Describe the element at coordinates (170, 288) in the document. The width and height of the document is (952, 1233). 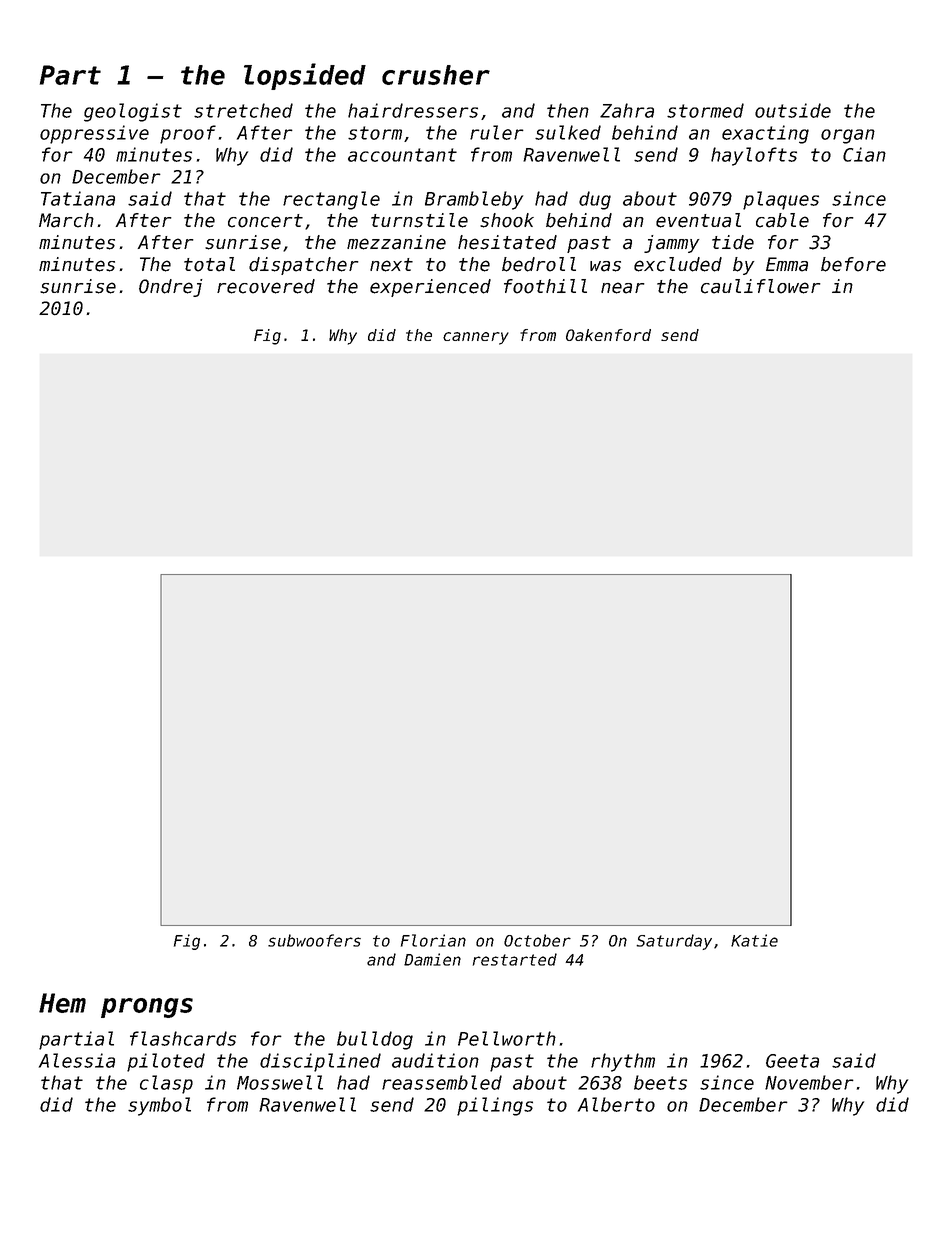
I see `Ondrej` at that location.
